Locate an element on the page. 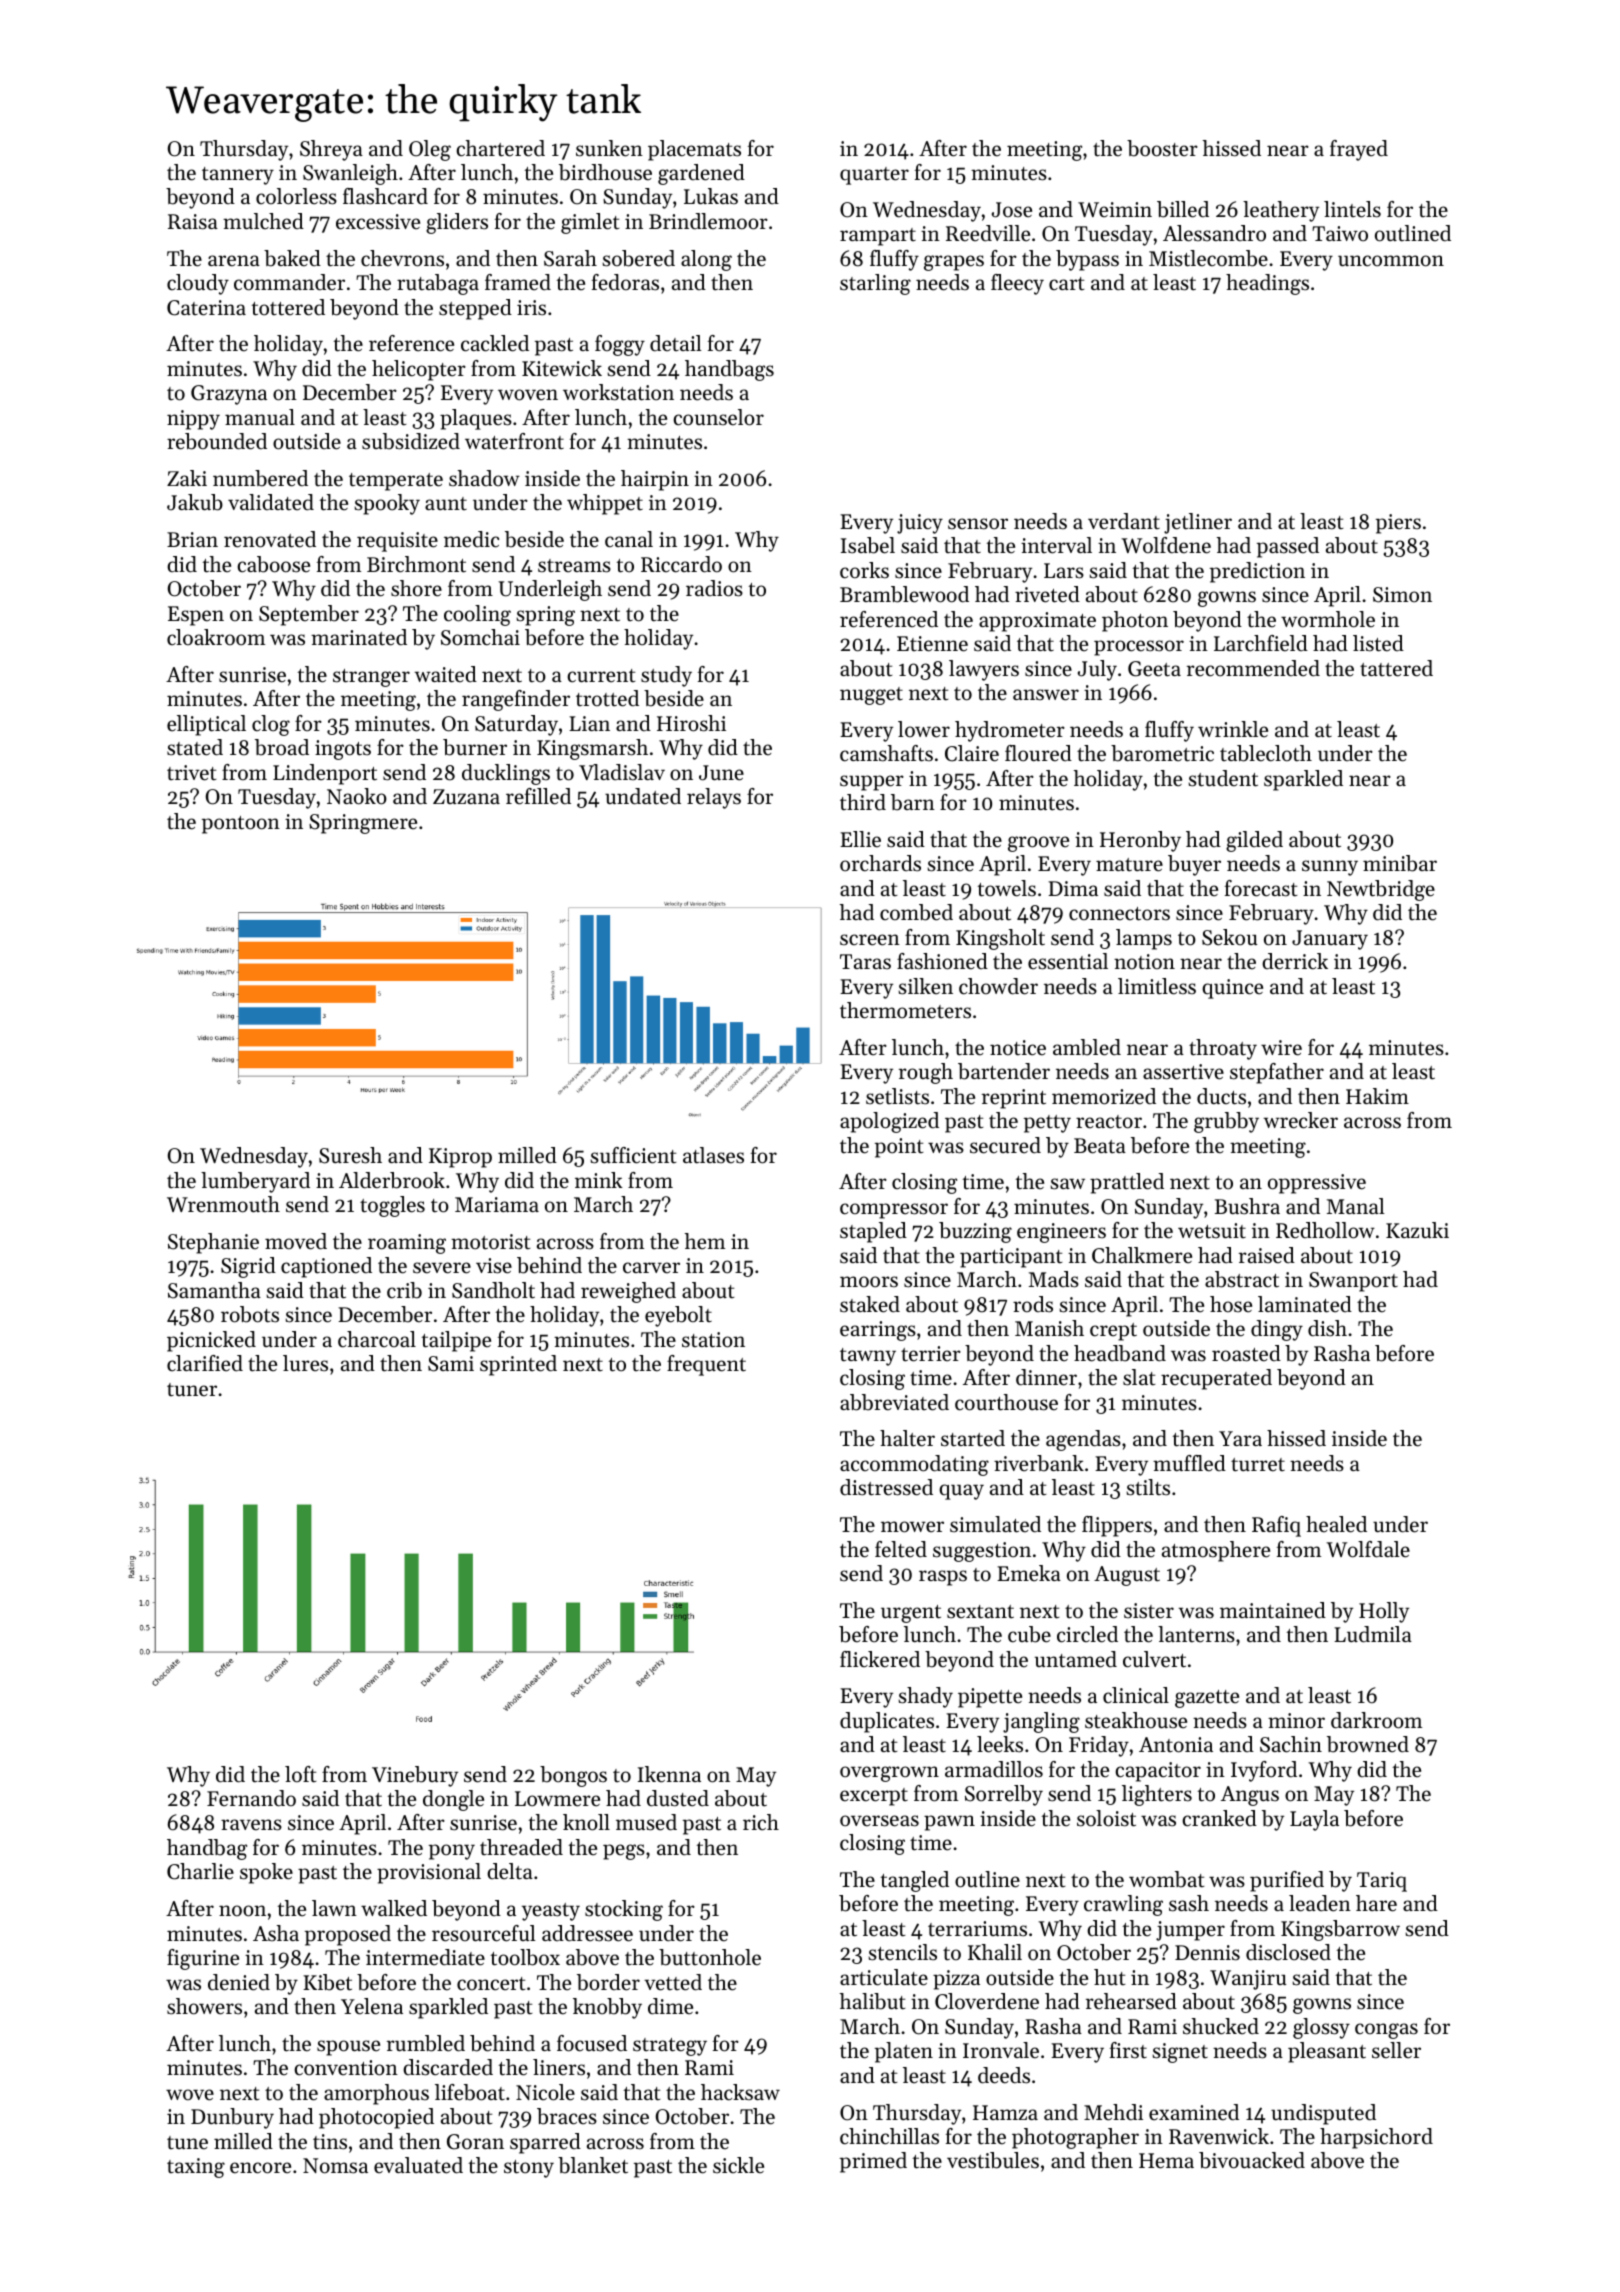 The height and width of the image is (2292, 1620). bongos is located at coordinates (573, 1776).
